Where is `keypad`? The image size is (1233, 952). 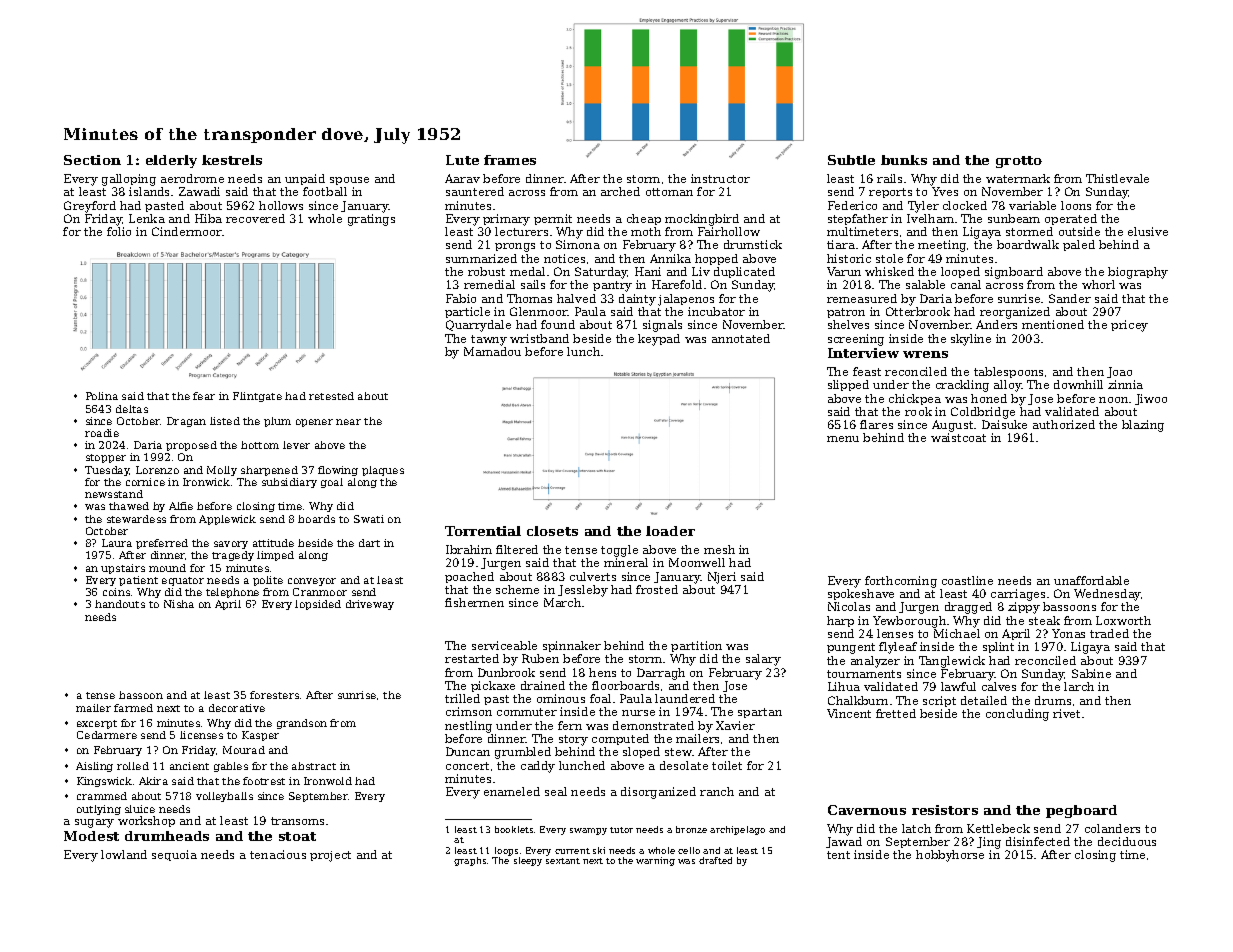 keypad is located at coordinates (659, 340).
